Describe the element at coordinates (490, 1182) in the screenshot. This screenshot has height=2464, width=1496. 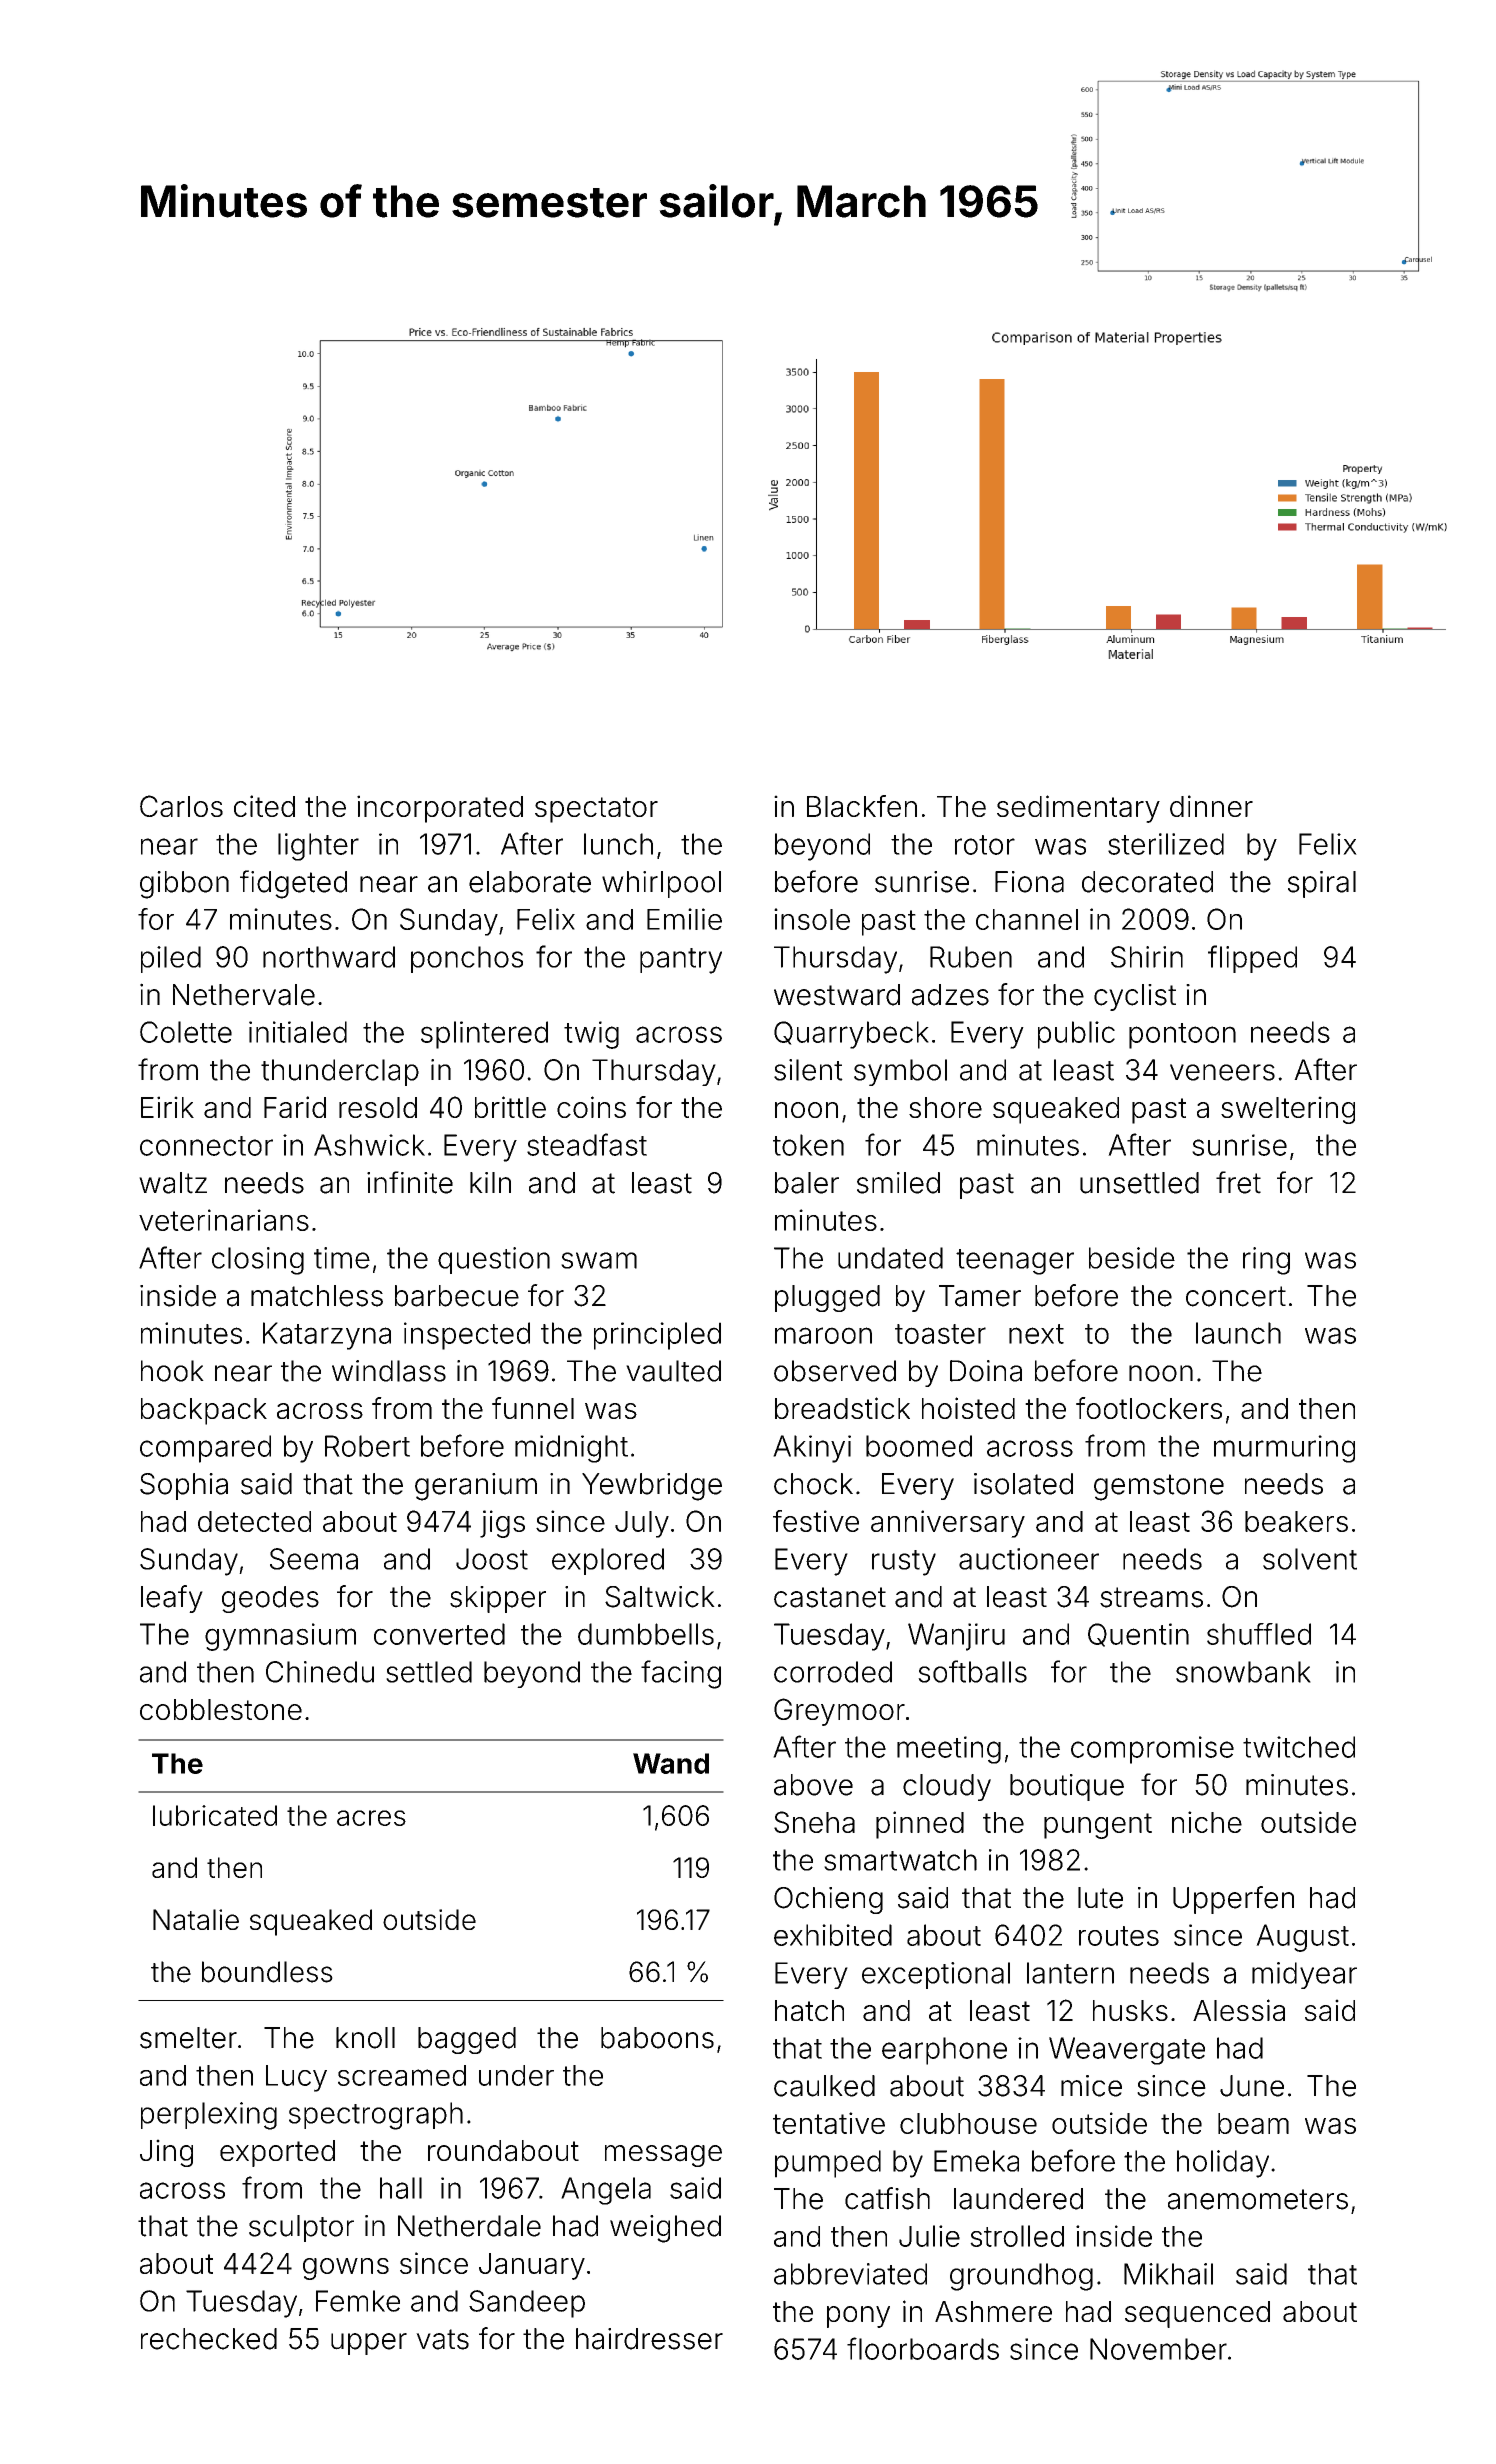
I see `kiln` at that location.
